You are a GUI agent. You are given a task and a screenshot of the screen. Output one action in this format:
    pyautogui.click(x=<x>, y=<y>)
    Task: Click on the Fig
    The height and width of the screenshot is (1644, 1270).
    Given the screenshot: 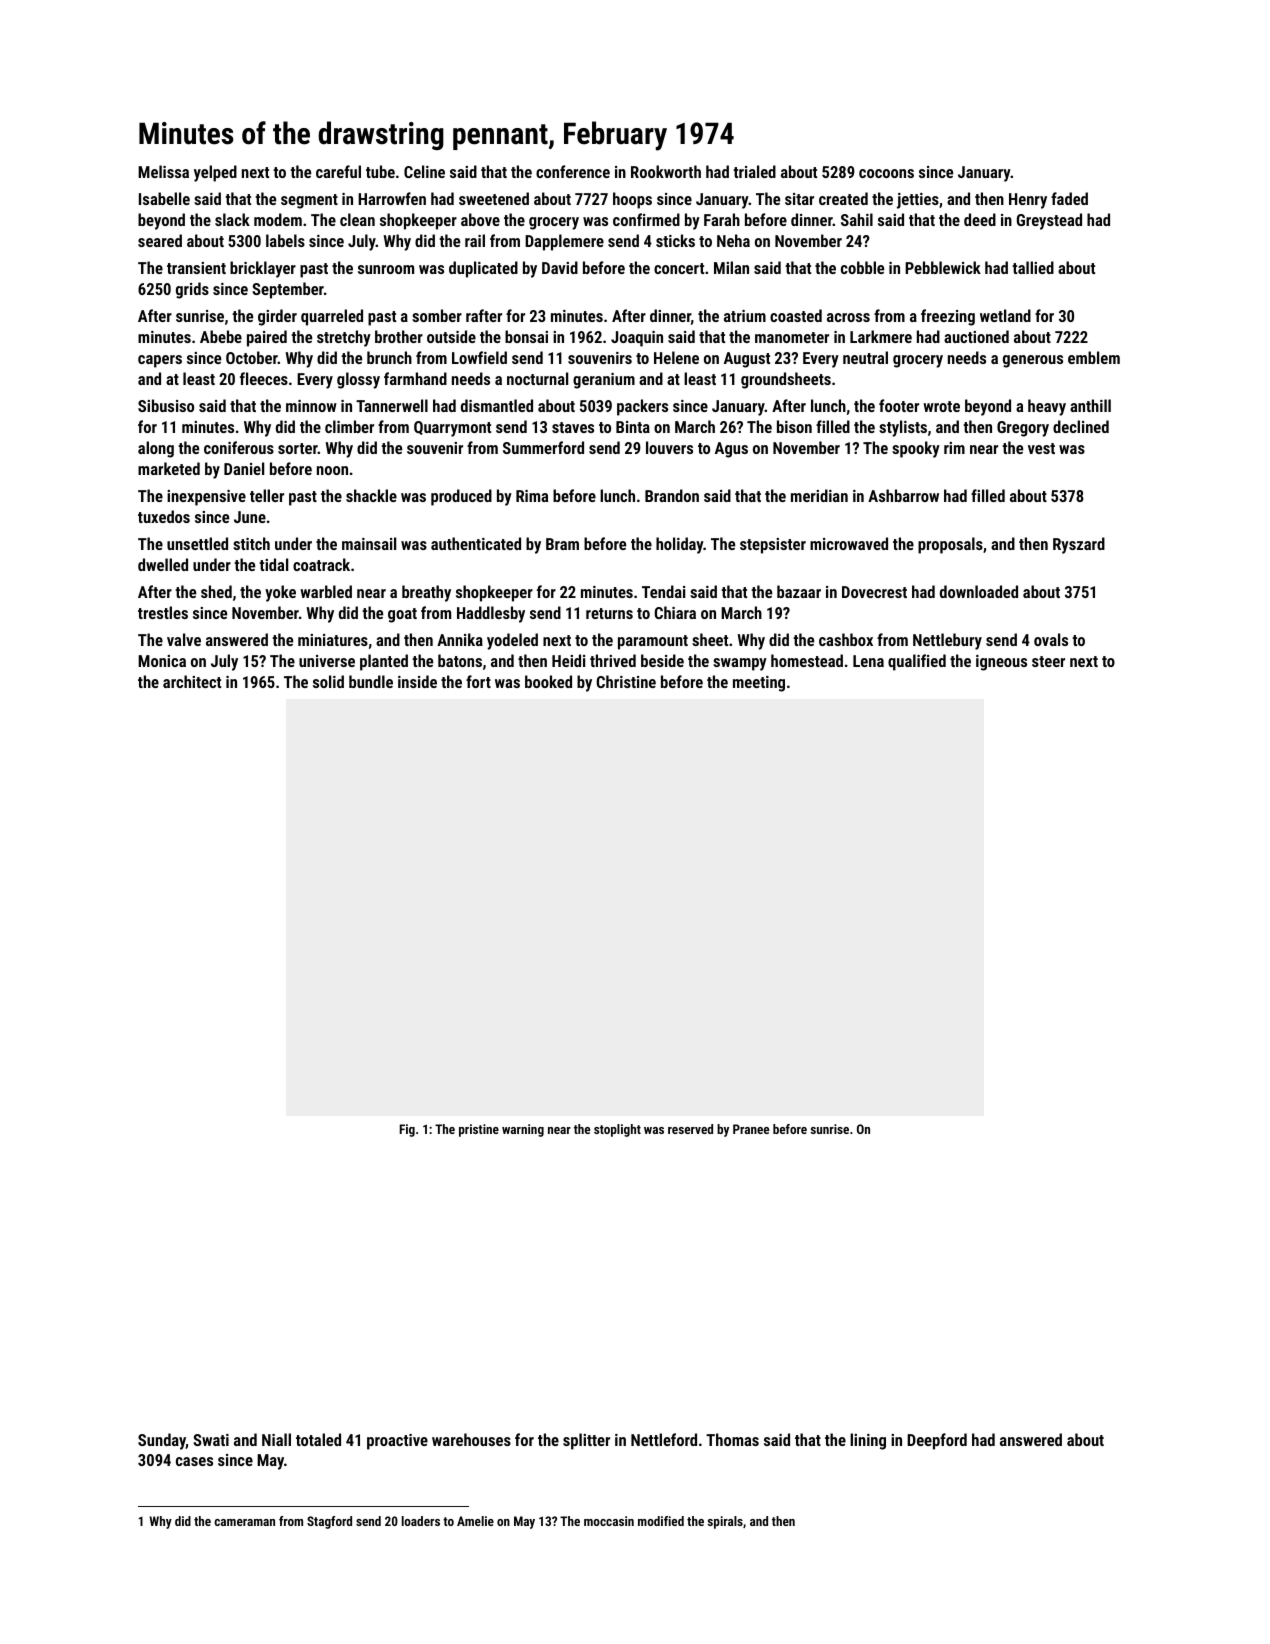 What is the action you would take?
    pyautogui.click(x=407, y=1130)
